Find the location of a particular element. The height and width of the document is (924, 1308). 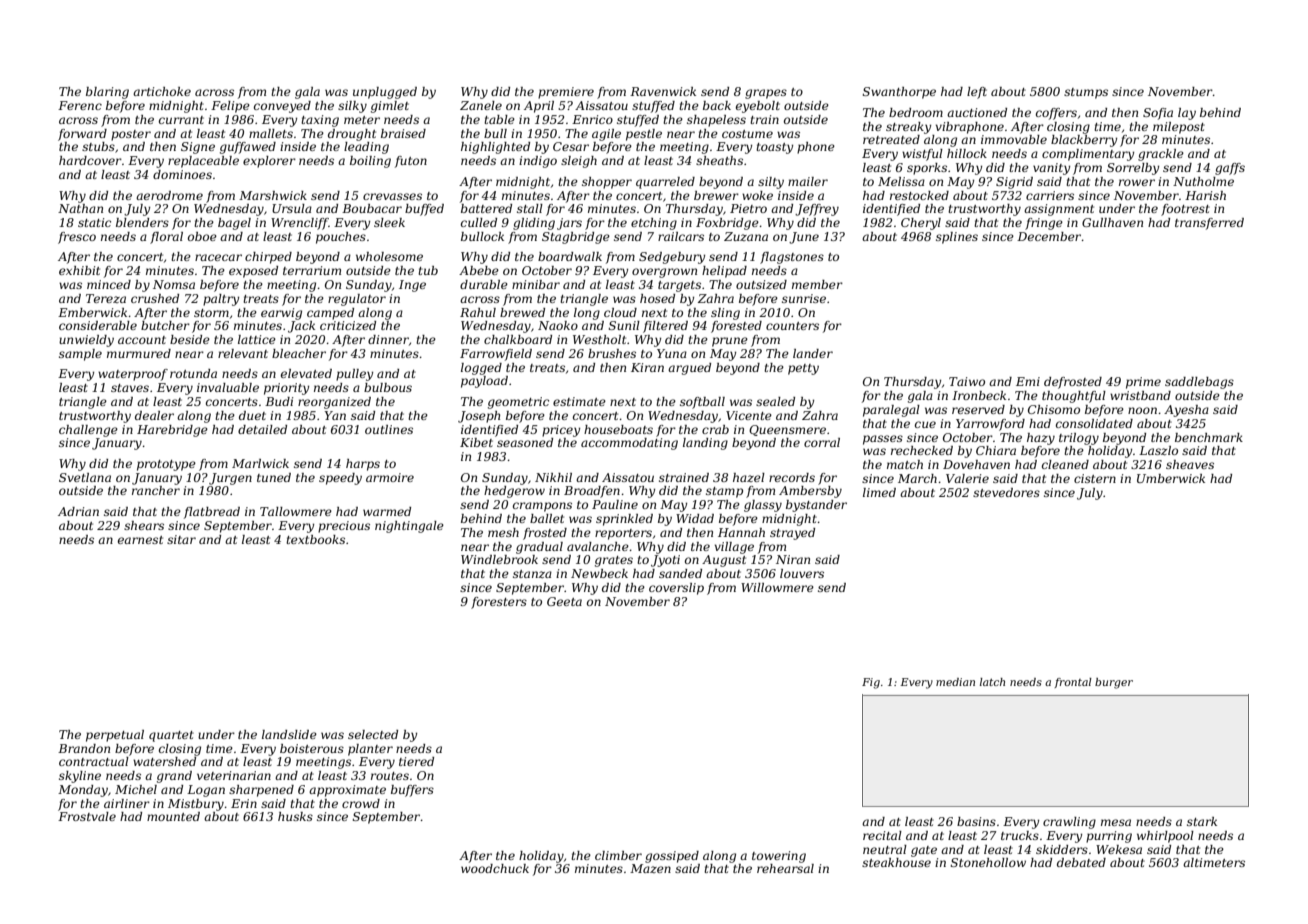

Fig is located at coordinates (871, 683).
